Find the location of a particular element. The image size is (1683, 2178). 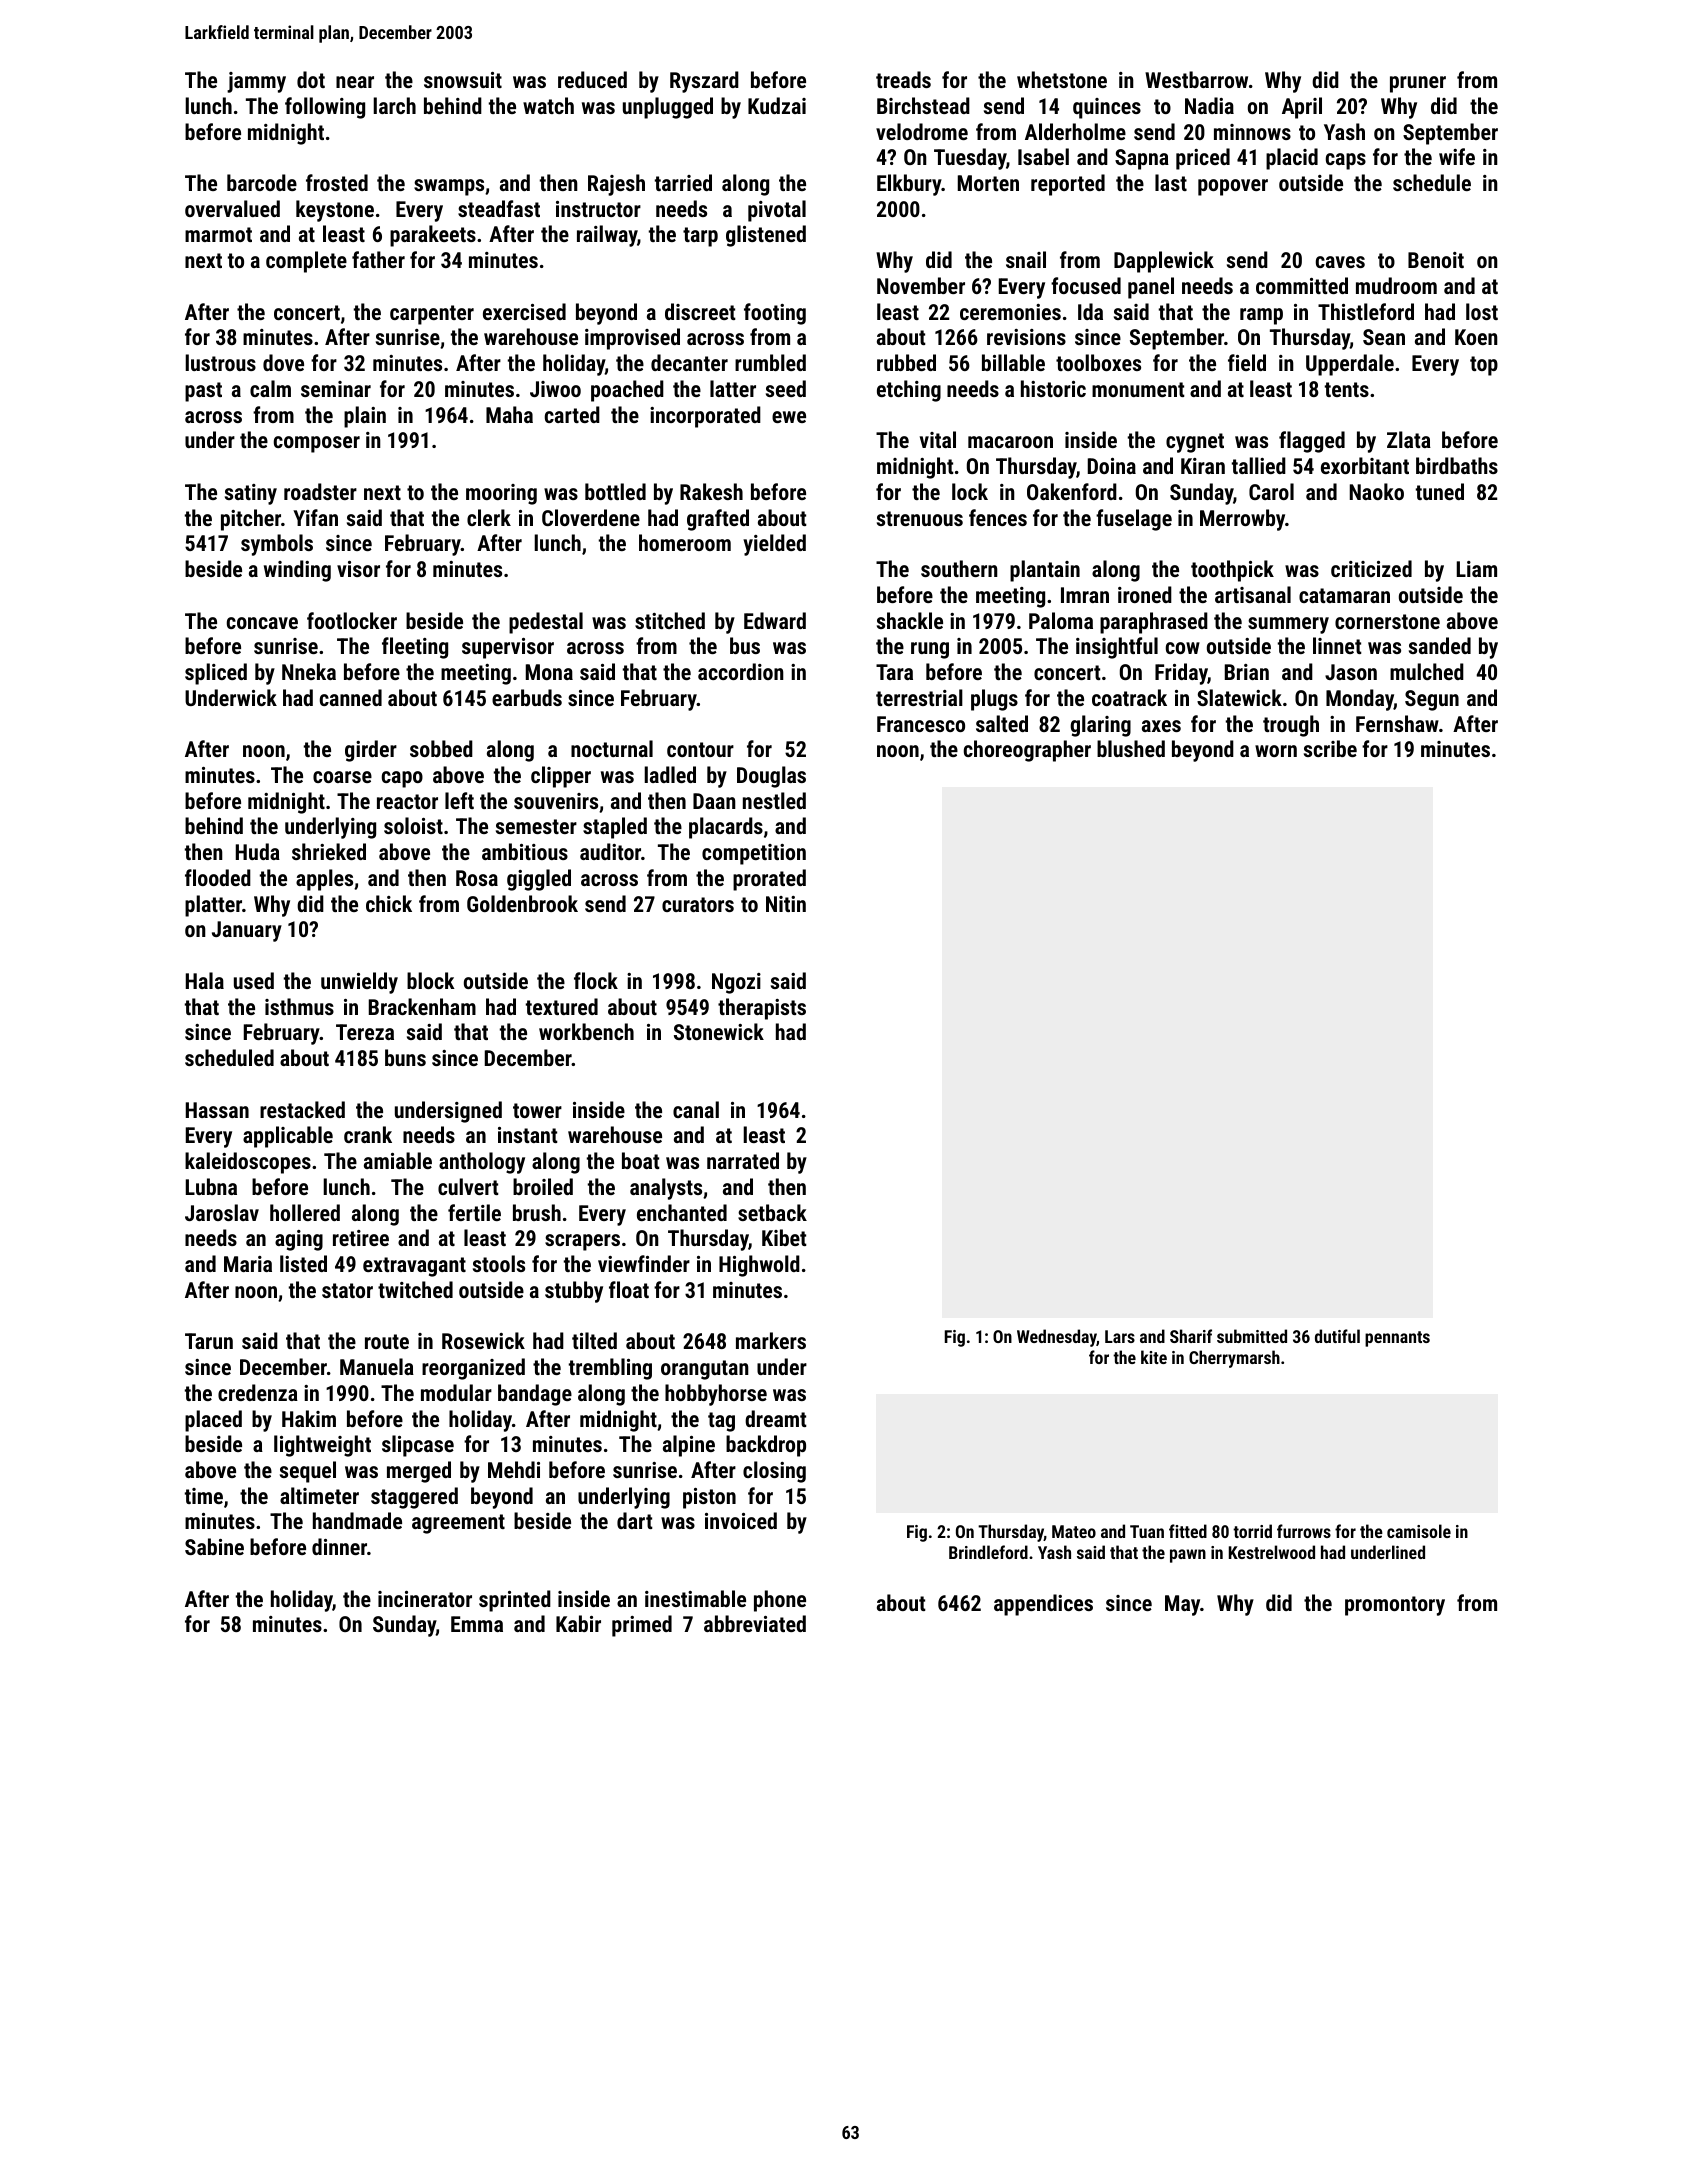

Dapplewick is located at coordinates (1164, 262).
